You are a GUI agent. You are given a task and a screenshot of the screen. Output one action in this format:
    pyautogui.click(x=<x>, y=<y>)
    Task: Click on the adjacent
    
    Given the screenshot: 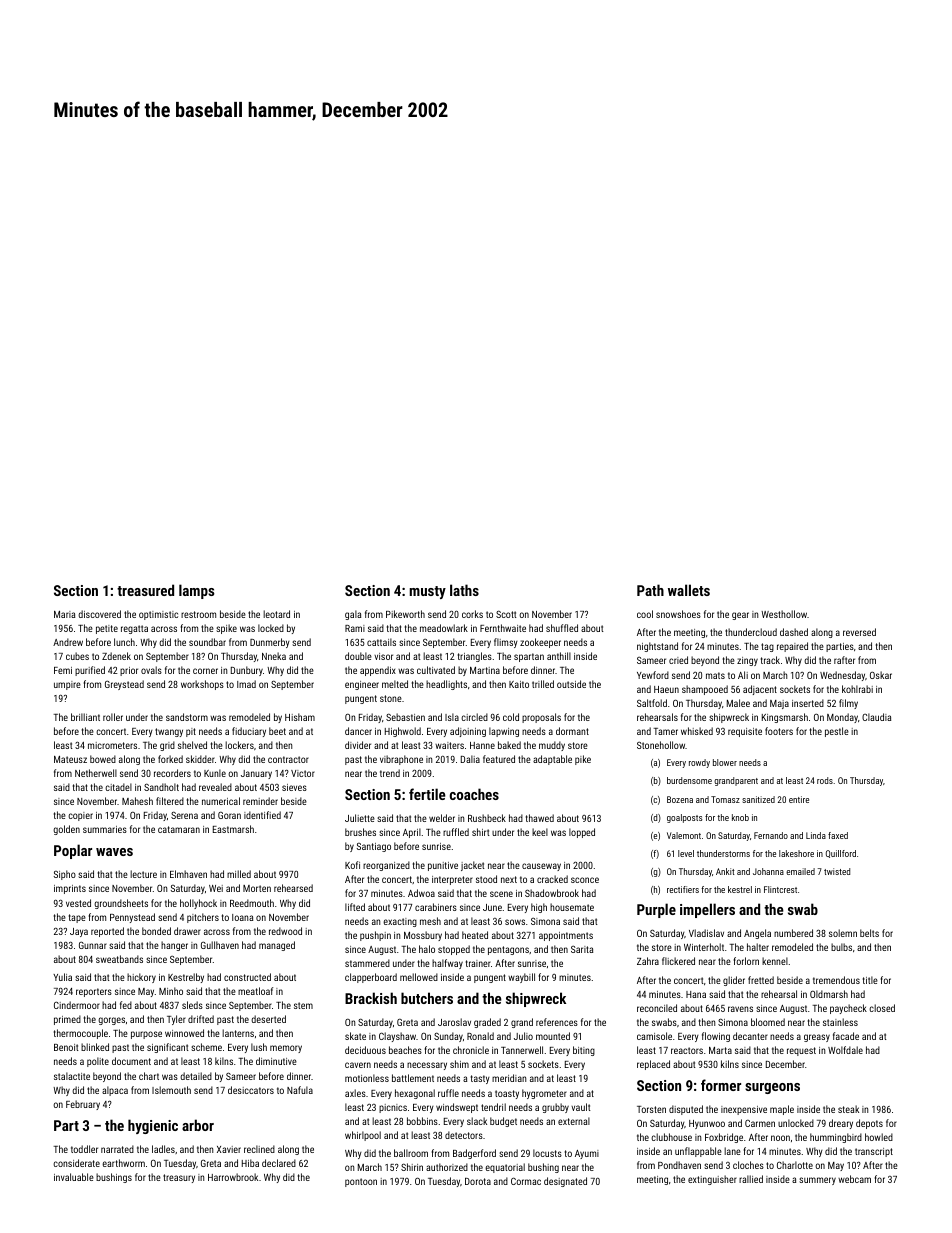 What is the action you would take?
    pyautogui.click(x=760, y=690)
